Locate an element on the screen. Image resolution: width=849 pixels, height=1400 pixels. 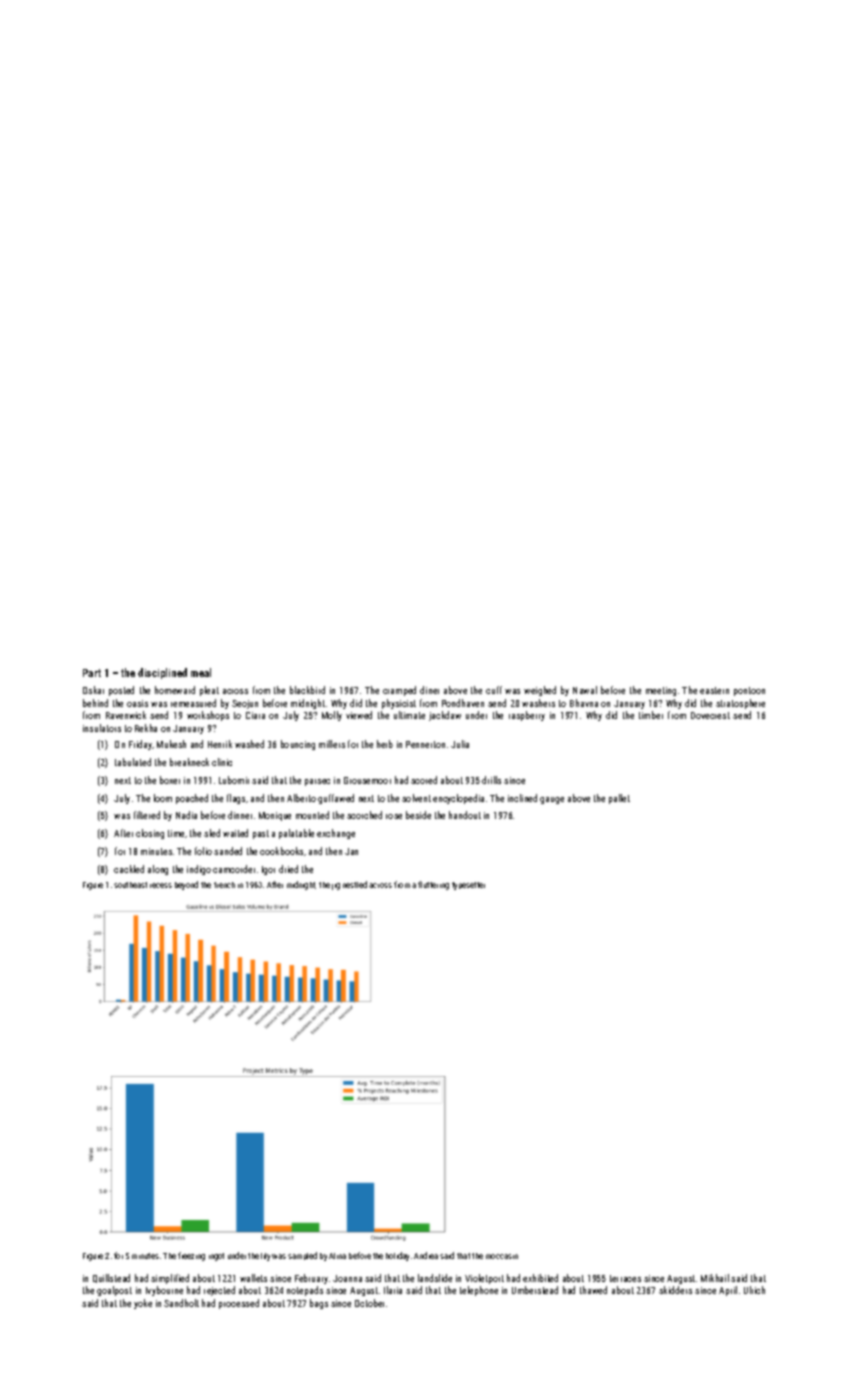
terraces is located at coordinates (625, 1278).
